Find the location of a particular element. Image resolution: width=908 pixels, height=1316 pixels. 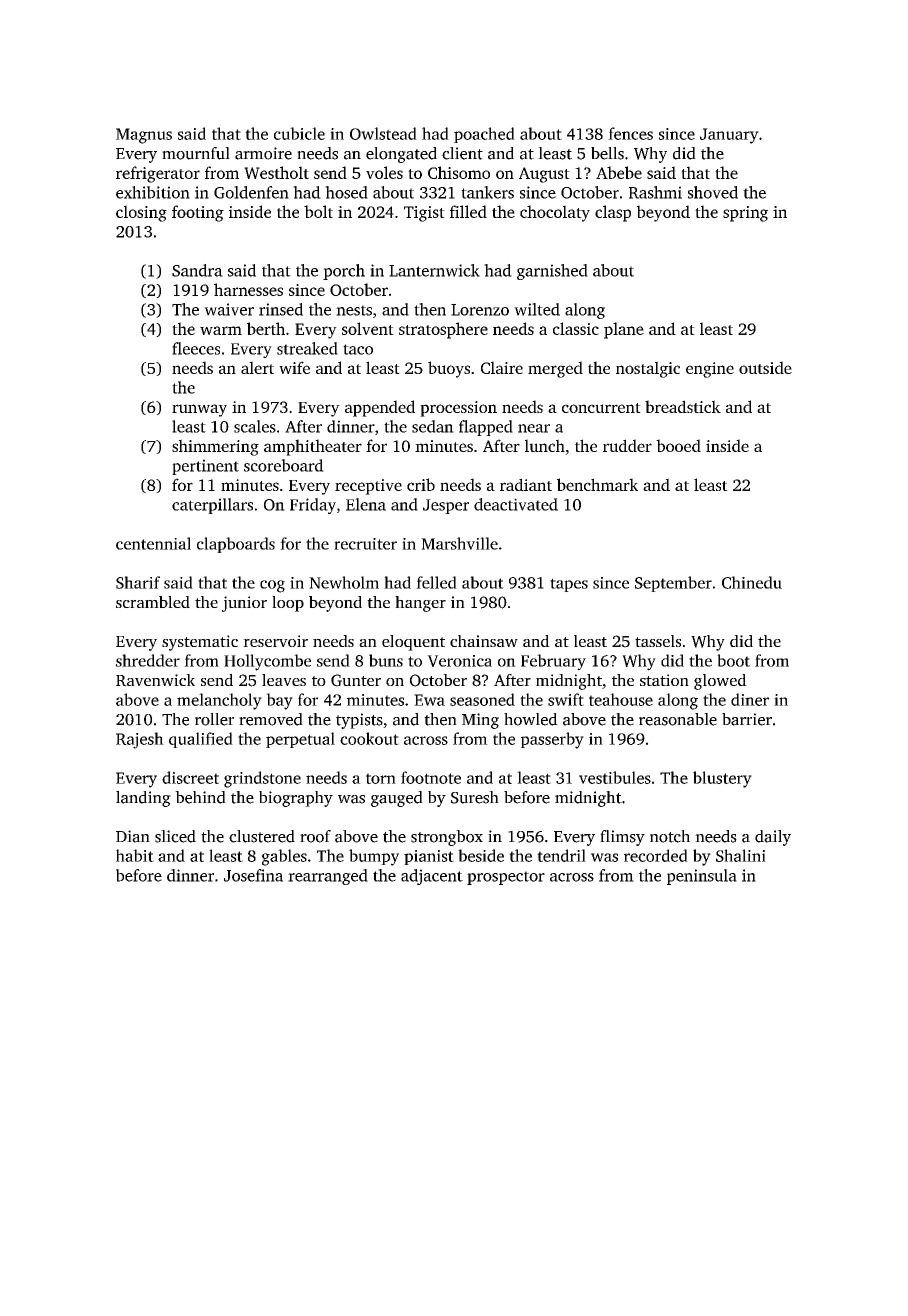

caterpillars is located at coordinates (212, 506).
